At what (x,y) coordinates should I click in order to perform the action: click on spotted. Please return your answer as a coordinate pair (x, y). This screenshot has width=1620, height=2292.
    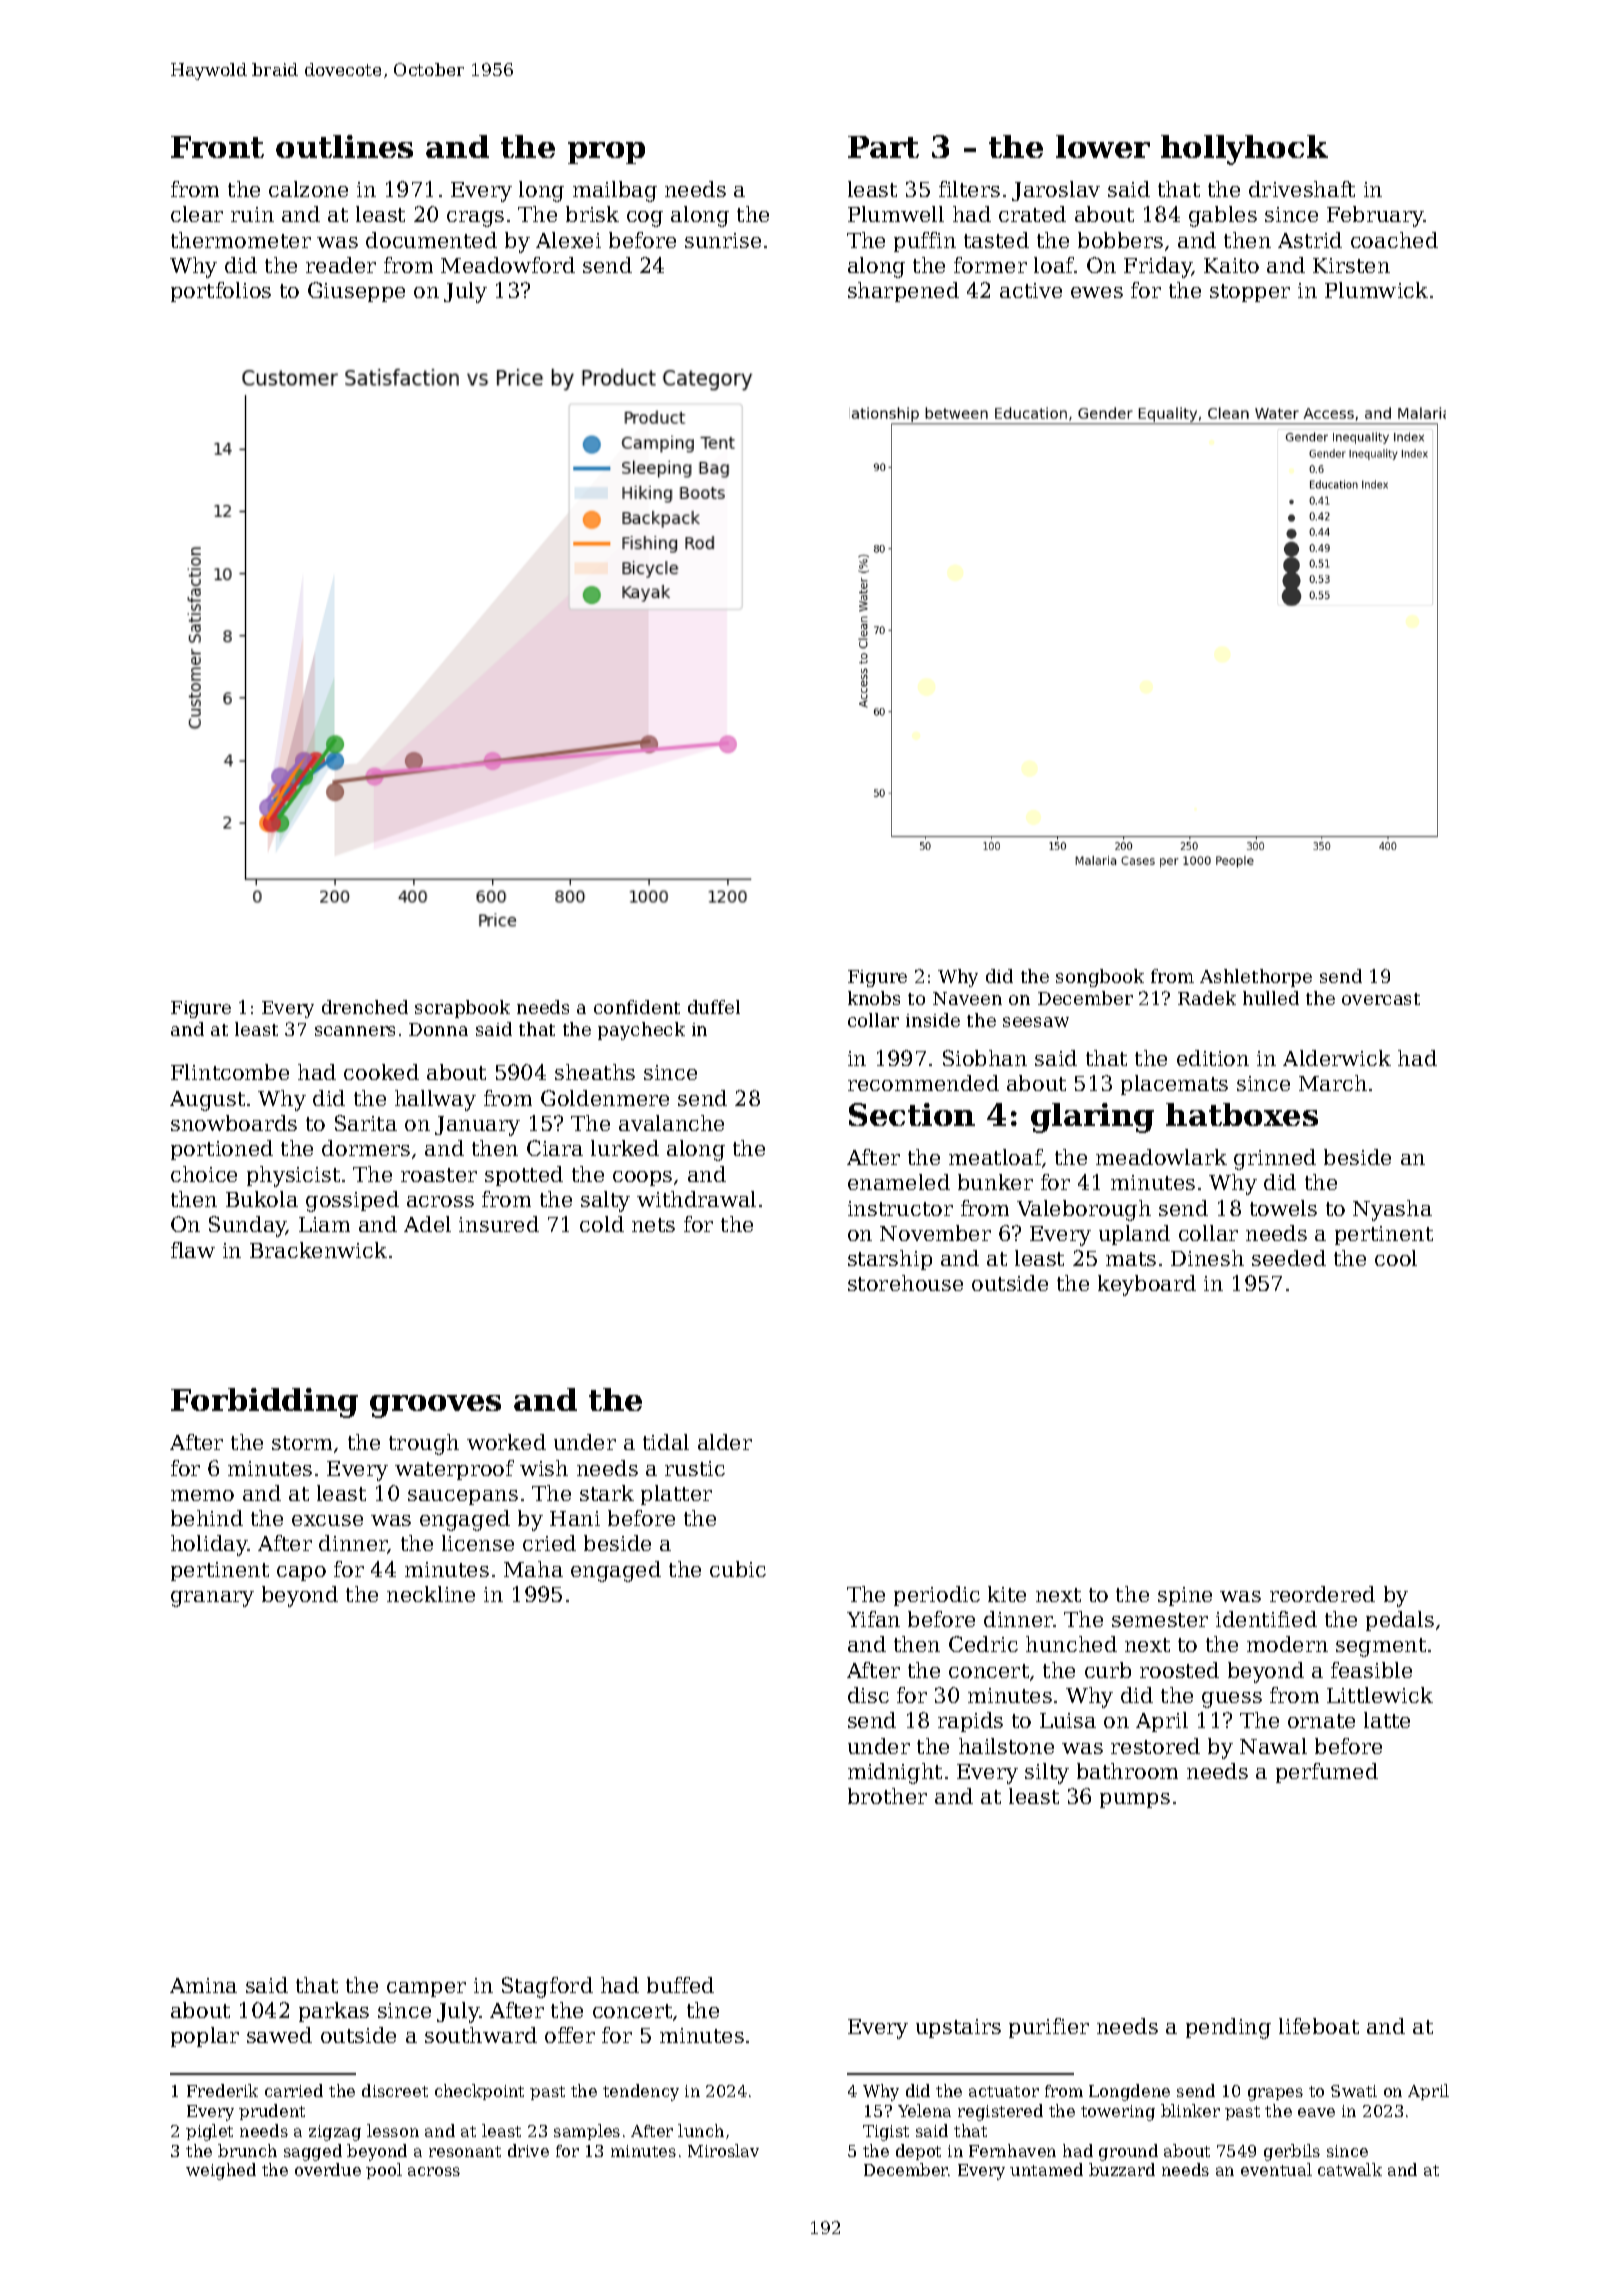
    Looking at the image, I should click on (524, 1176).
